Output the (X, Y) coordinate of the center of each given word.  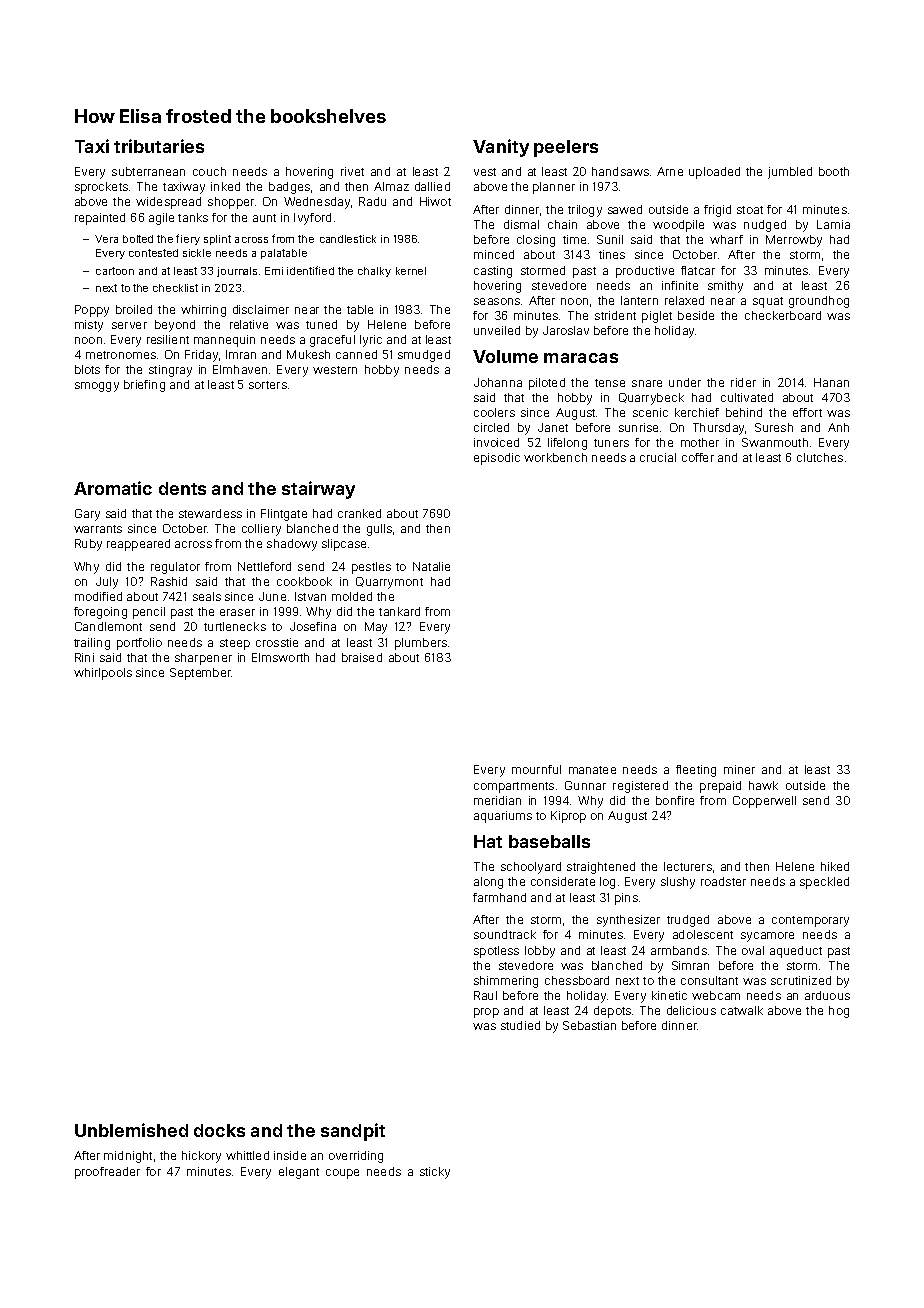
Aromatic (113, 488)
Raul (485, 995)
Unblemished (131, 1130)
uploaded (714, 173)
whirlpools (103, 674)
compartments (514, 787)
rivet (352, 171)
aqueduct (796, 952)
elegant (299, 1173)
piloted (547, 384)
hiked (835, 866)
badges (289, 188)
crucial (658, 457)
